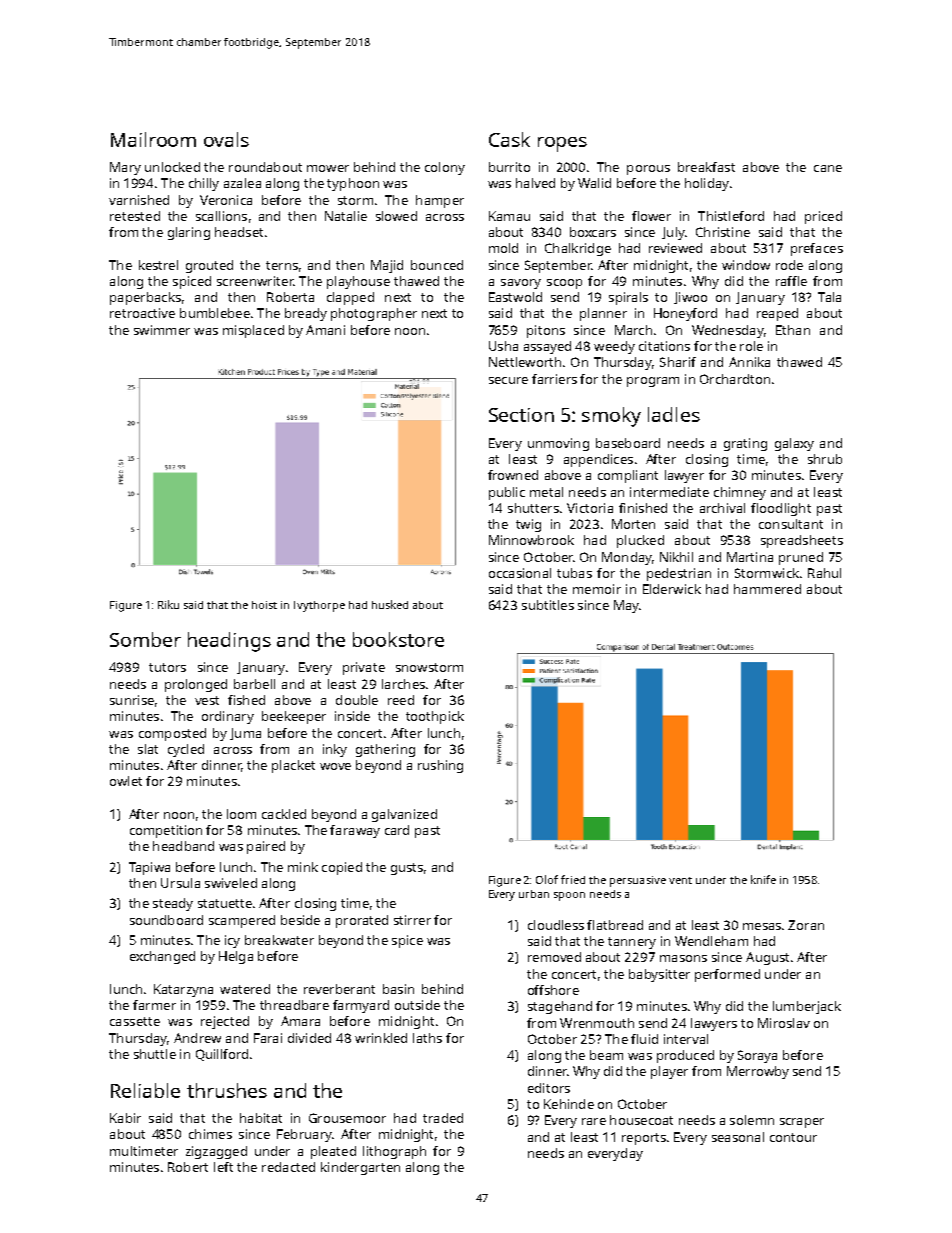 The image size is (952, 1233). What do you see at coordinates (319, 606) in the screenshot?
I see `Ivythorpe` at bounding box center [319, 606].
